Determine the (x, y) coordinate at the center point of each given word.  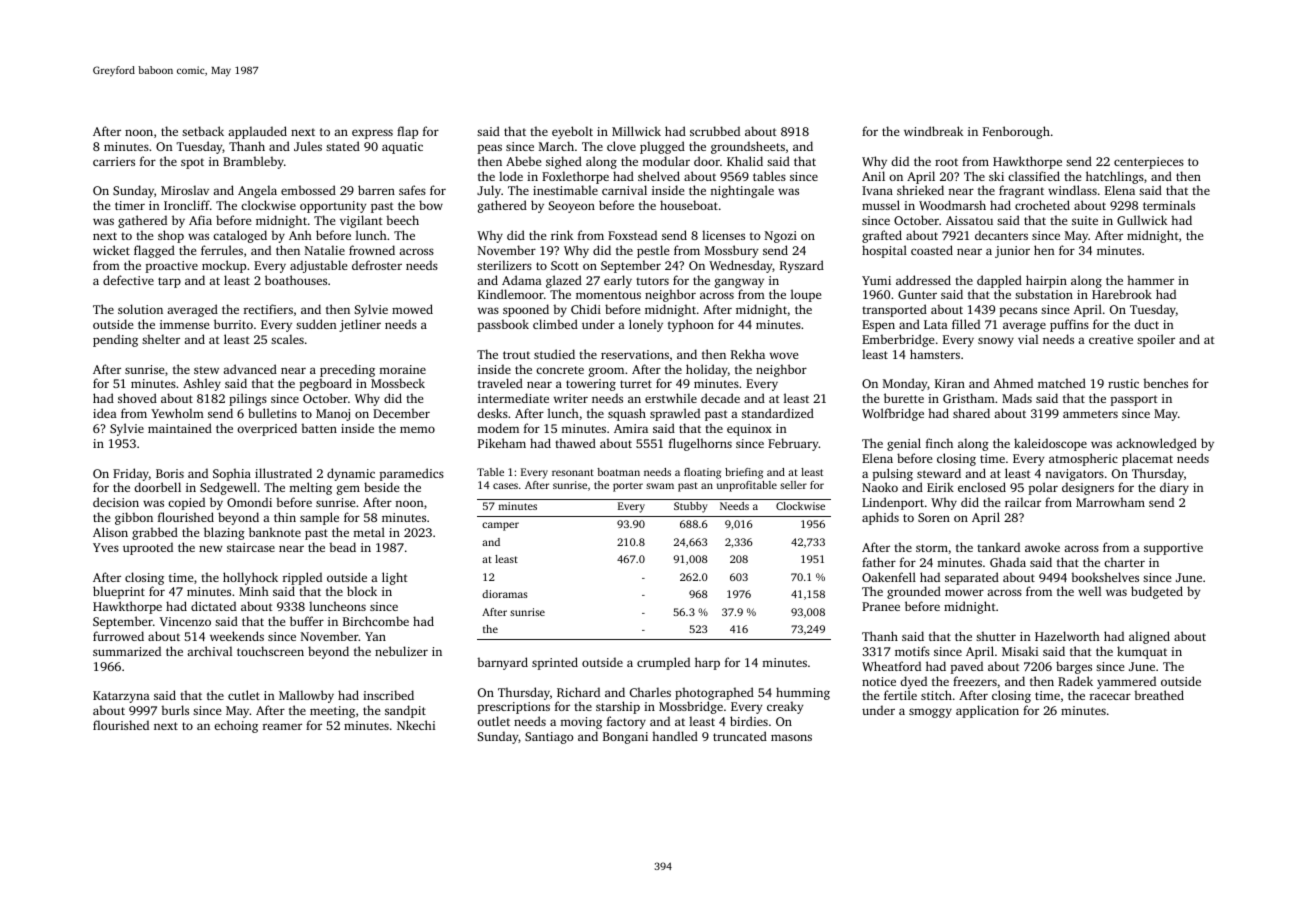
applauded (257, 132)
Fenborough (1016, 132)
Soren (934, 517)
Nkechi (416, 725)
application (987, 711)
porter (628, 487)
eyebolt (572, 132)
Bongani (625, 738)
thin (285, 517)
